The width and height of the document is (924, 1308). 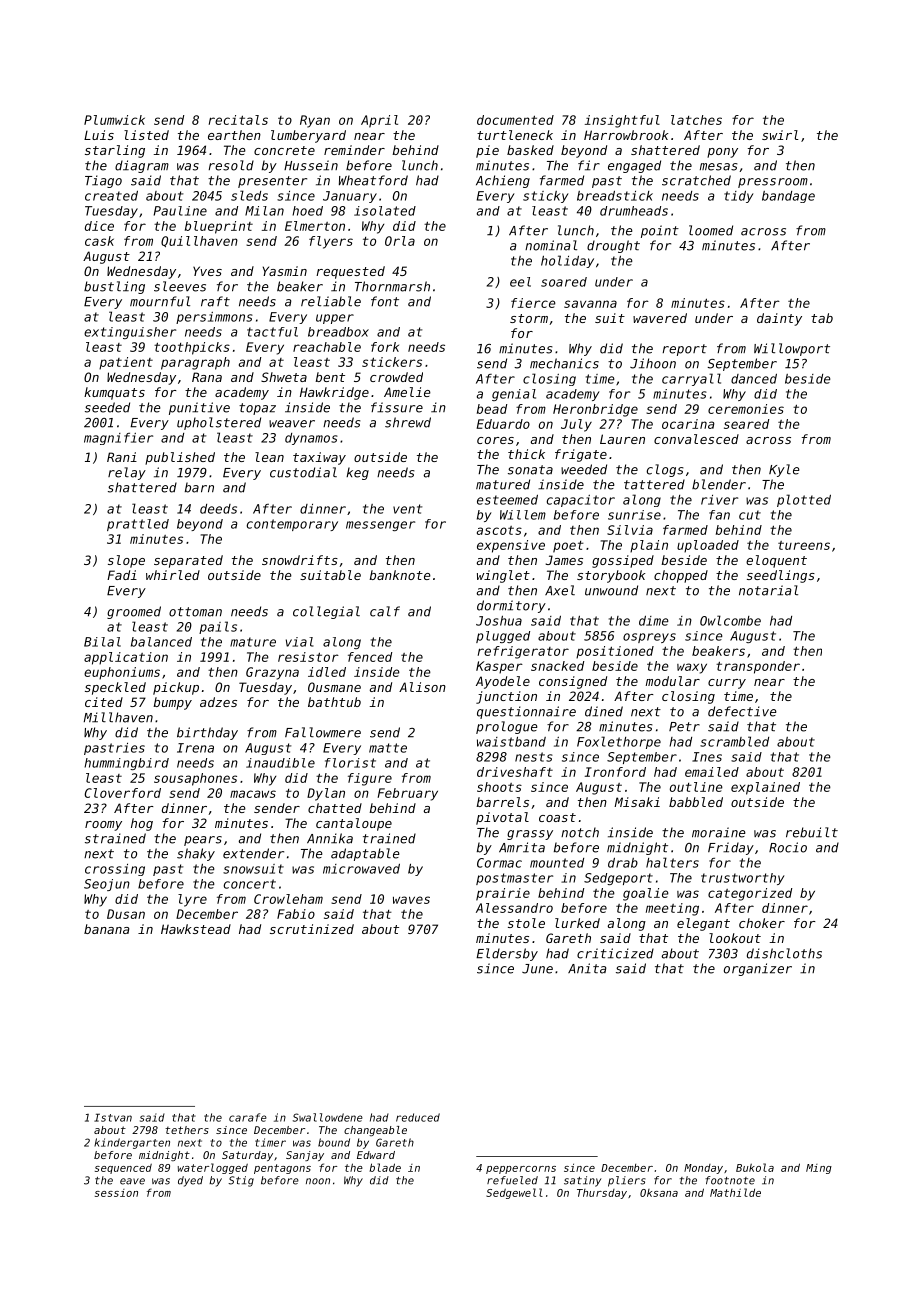 What do you see at coordinates (719, 832) in the document?
I see `moraine` at bounding box center [719, 832].
